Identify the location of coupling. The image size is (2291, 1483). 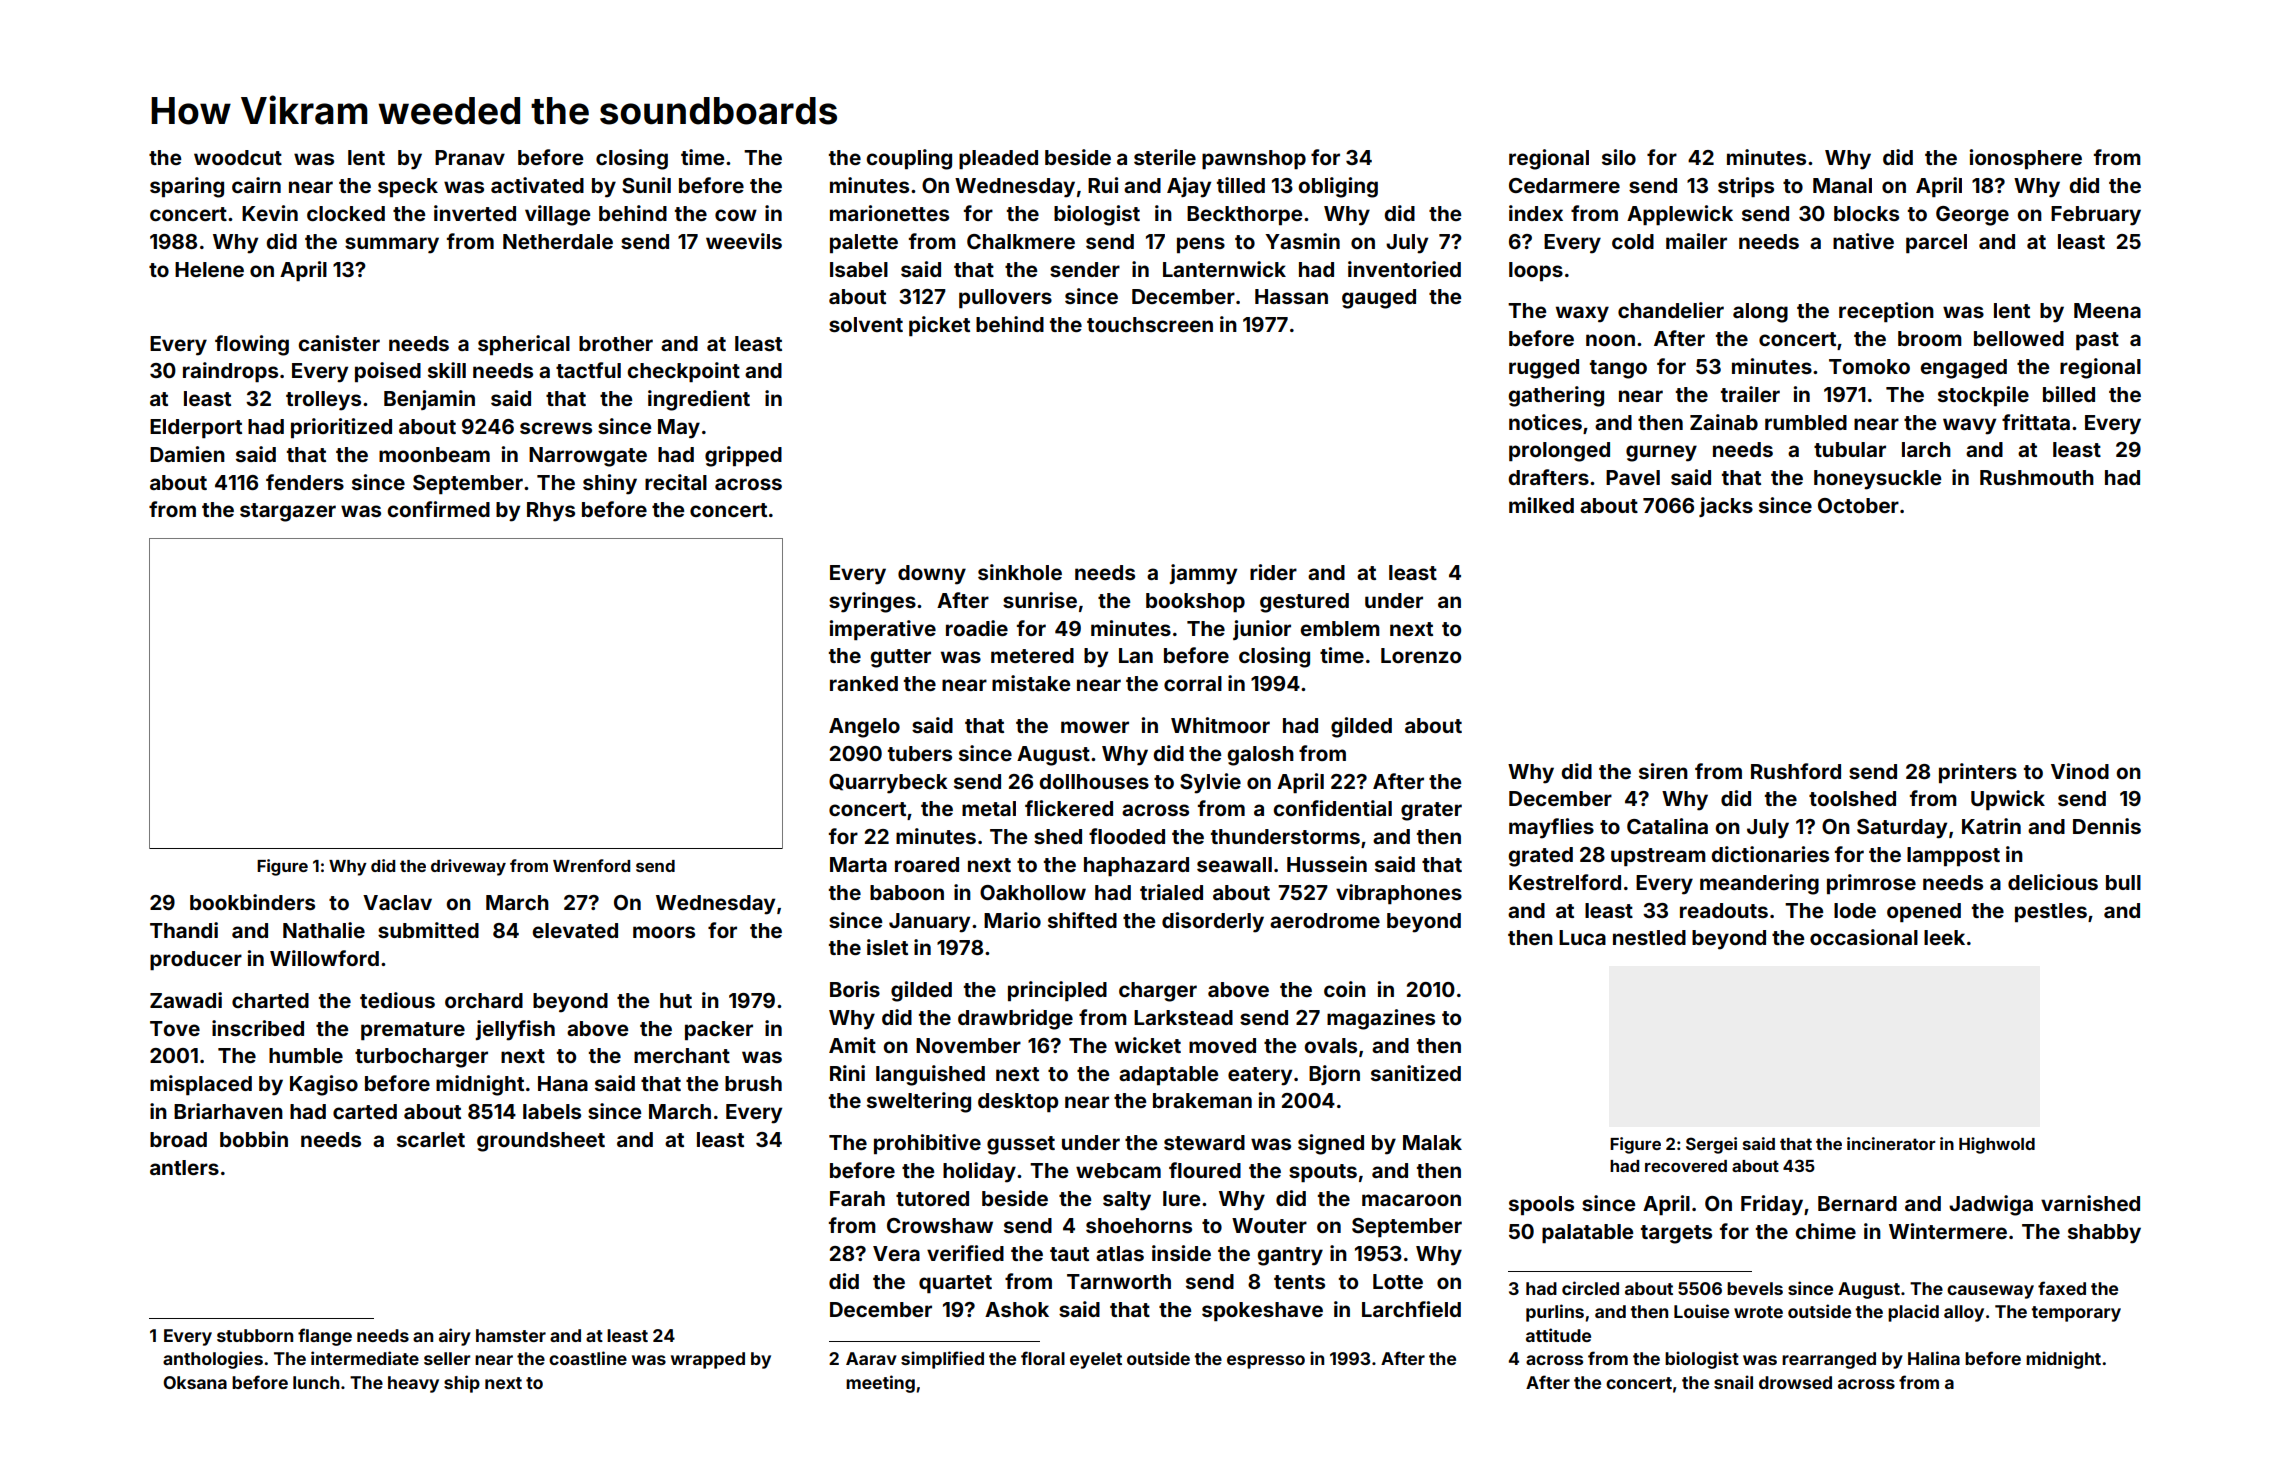
(909, 159).
